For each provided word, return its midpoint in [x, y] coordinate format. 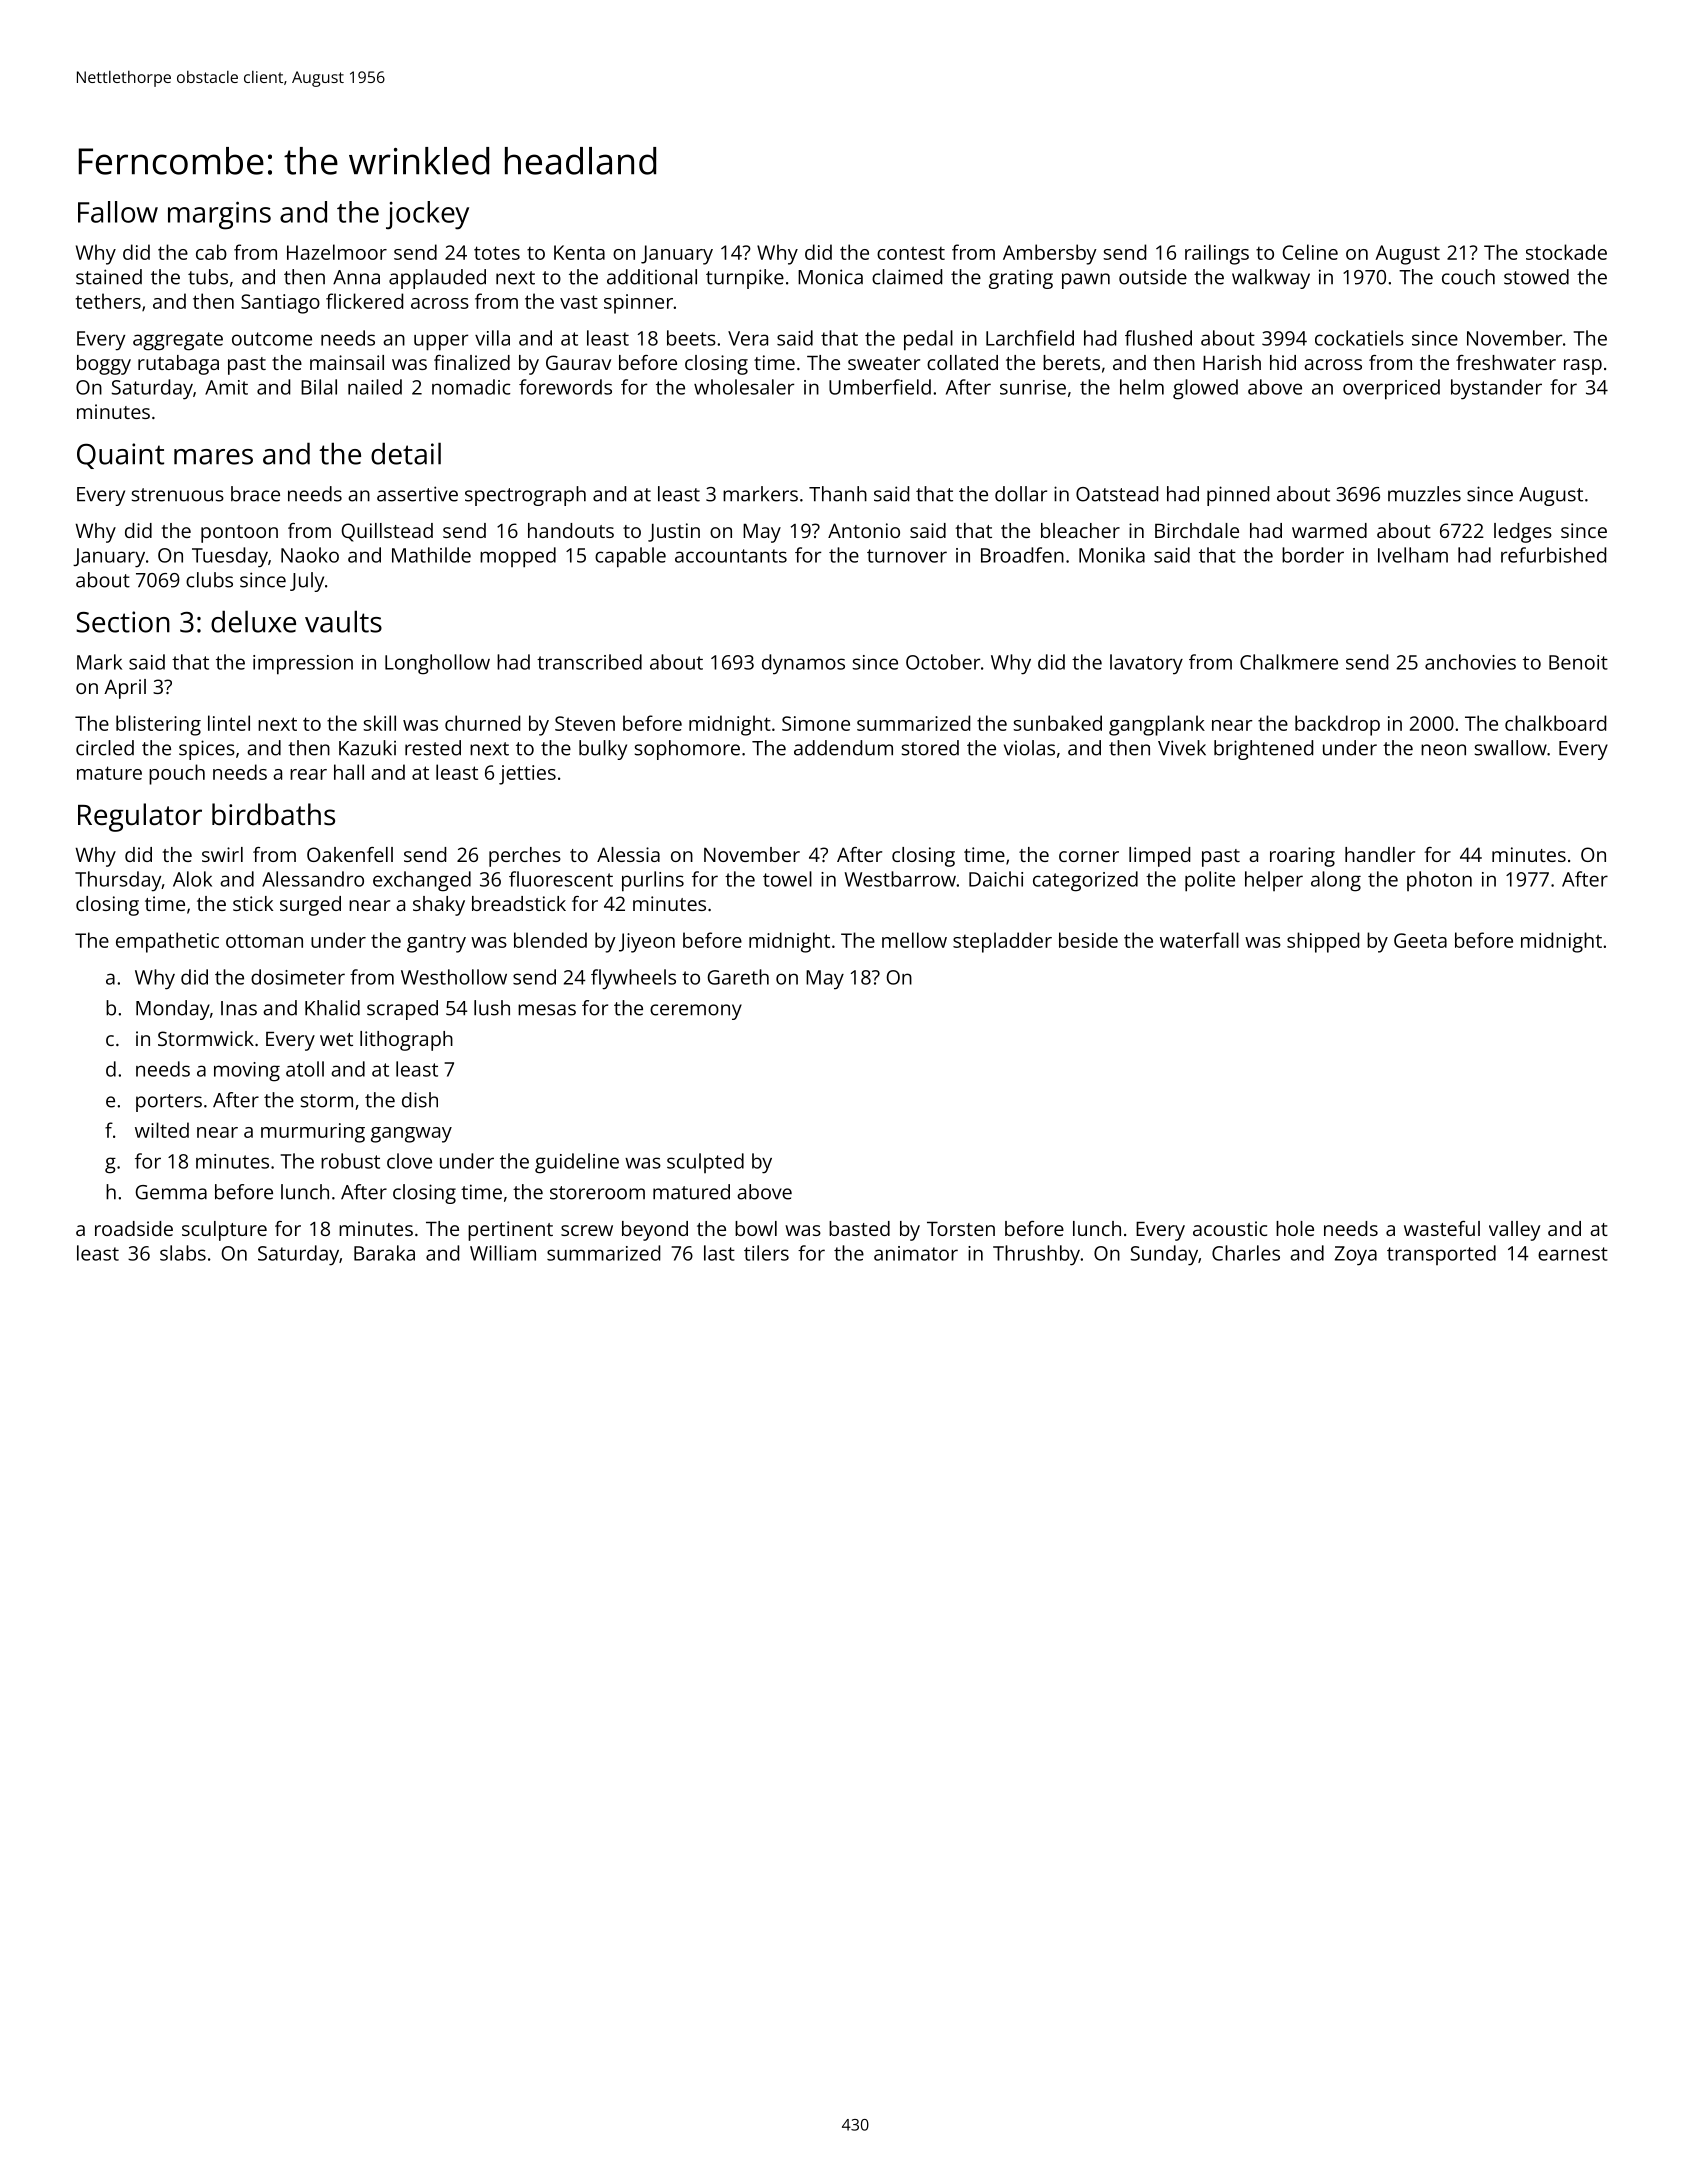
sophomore [687, 750]
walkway [1271, 279]
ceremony [696, 1012]
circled [105, 748]
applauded [437, 279]
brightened [1263, 750]
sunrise [1033, 387]
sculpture [224, 1231]
